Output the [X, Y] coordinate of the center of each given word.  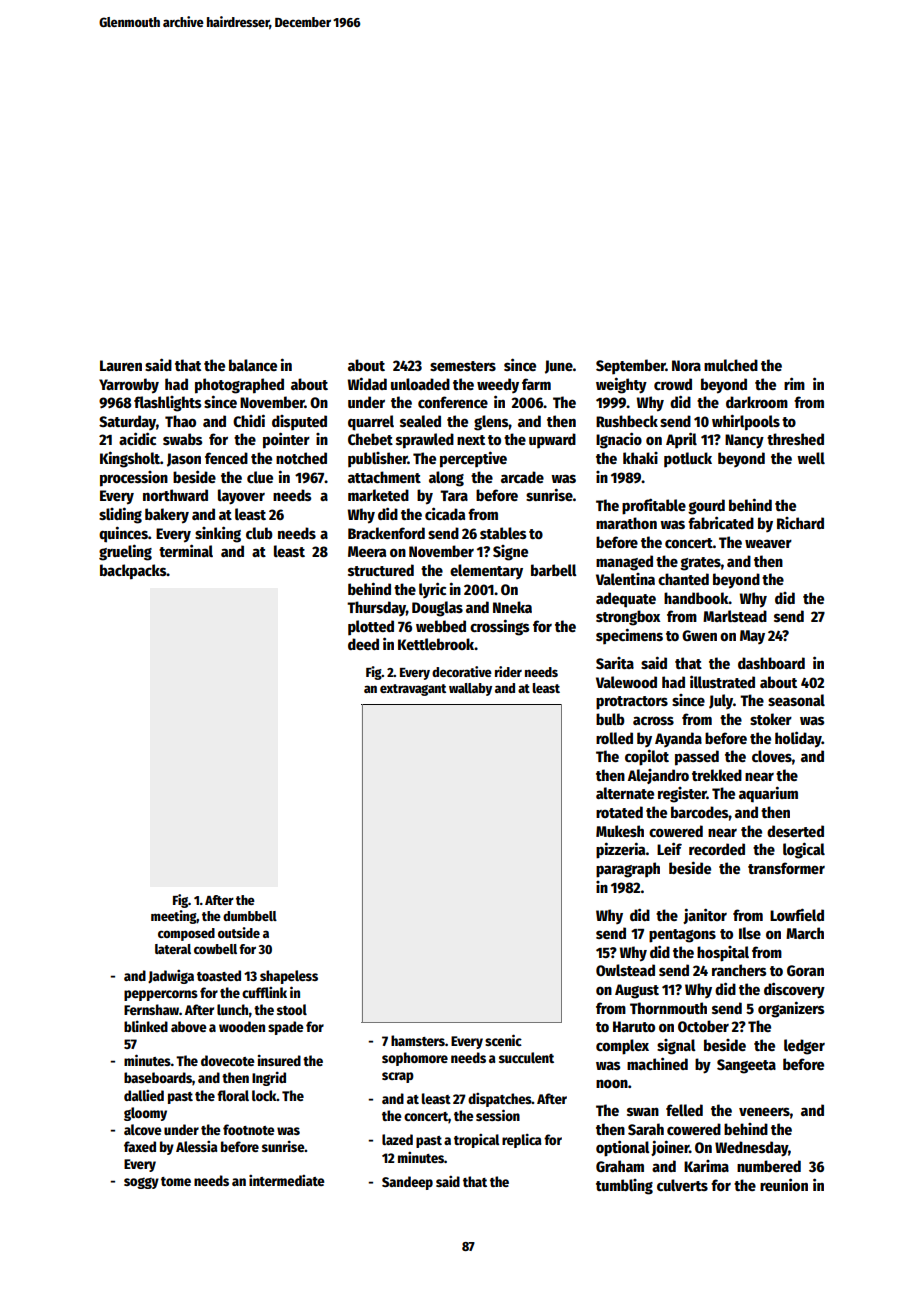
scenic [503, 1040]
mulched [731, 365]
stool [292, 1009]
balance [253, 365]
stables [503, 533]
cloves [772, 756]
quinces [123, 534]
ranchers [739, 970]
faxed [140, 1146]
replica [522, 1141]
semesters [463, 366]
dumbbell [250, 916]
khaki [640, 458]
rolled [614, 738]
